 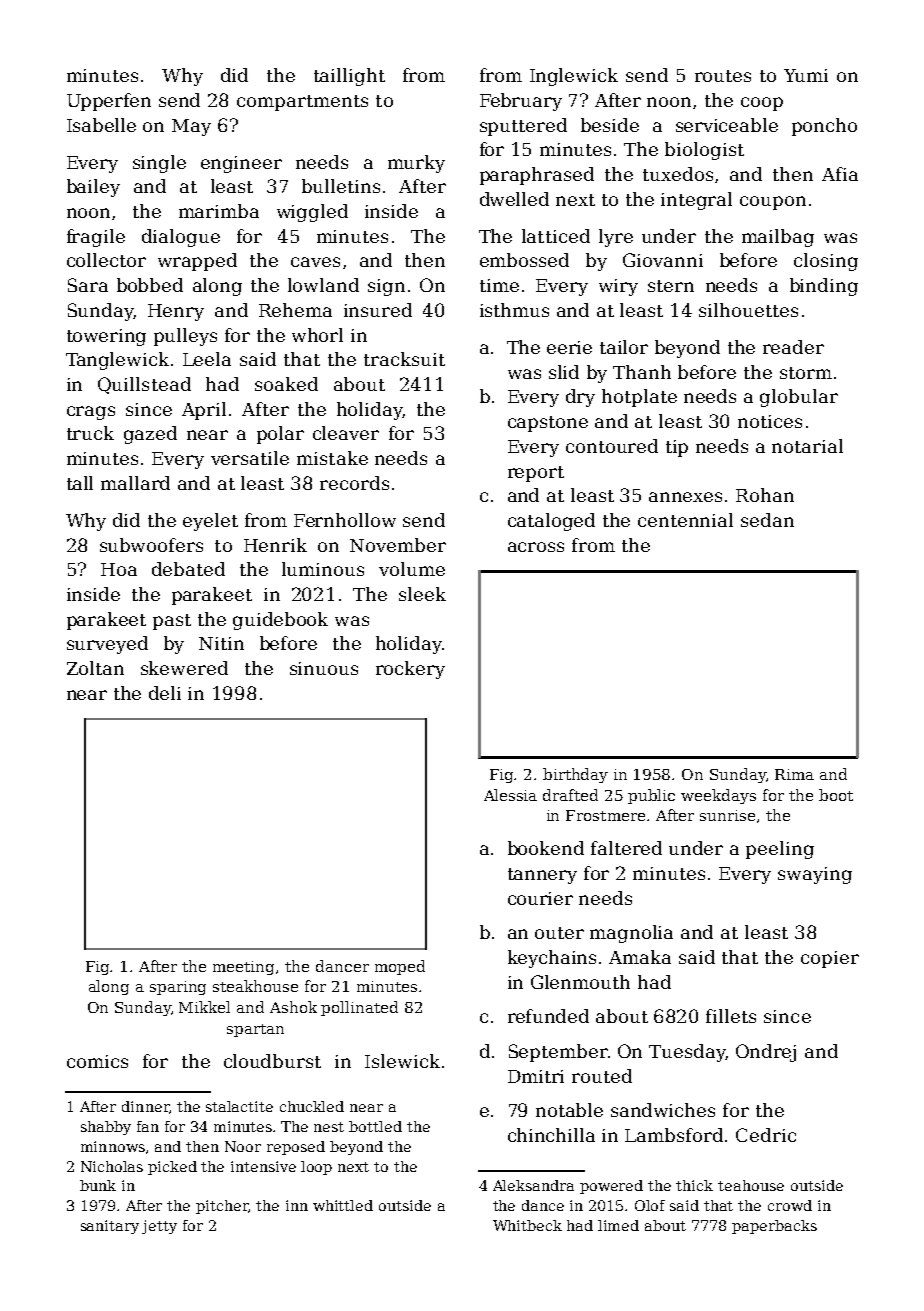 I want to click on taillight, so click(x=349, y=77).
